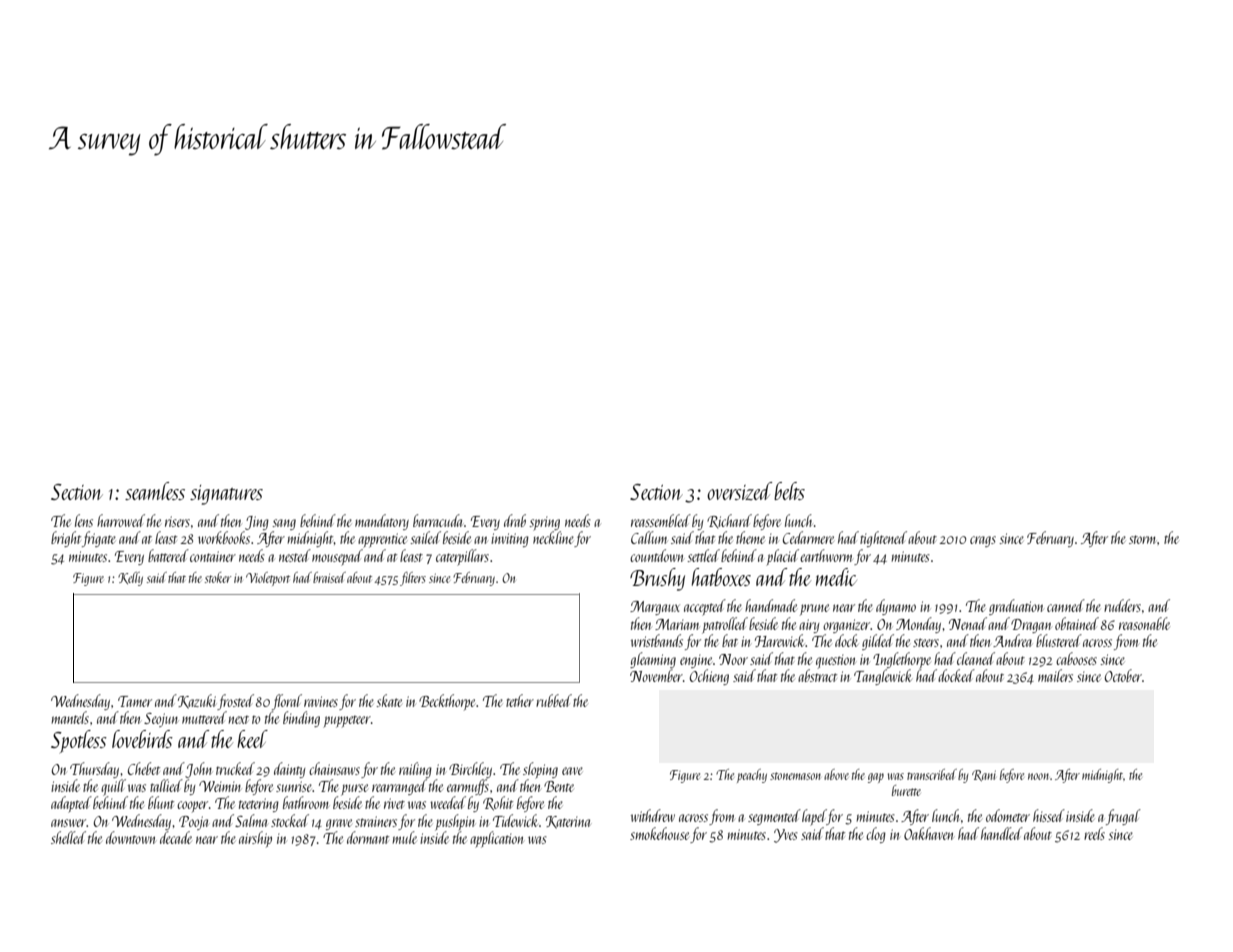 Image resolution: width=1233 pixels, height=952 pixels. I want to click on trucked, so click(235, 768).
